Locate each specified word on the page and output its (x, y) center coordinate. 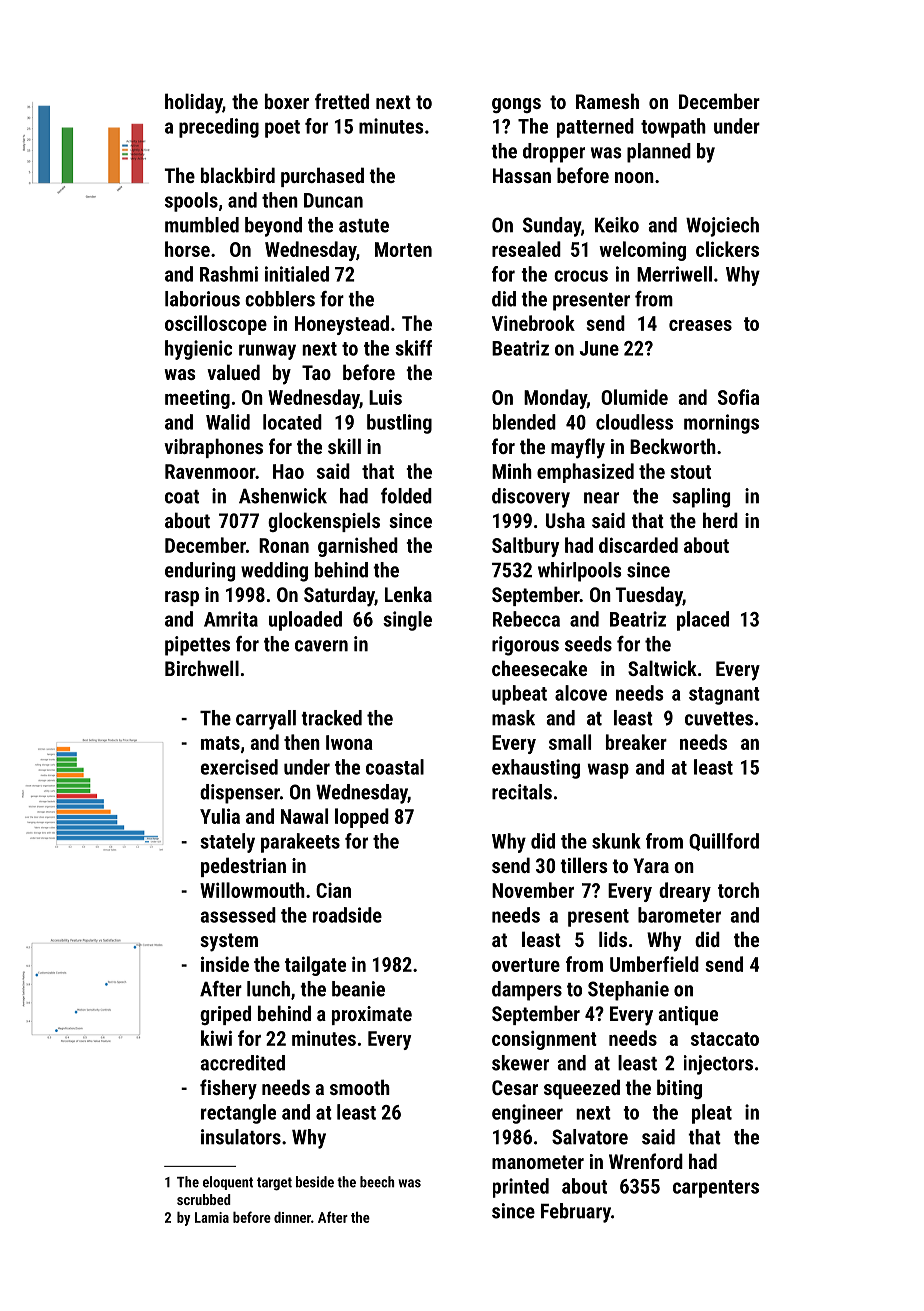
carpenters (716, 1189)
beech (377, 1182)
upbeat (519, 695)
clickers (727, 249)
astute (364, 226)
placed (703, 621)
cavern (321, 646)
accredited (242, 1063)
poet (282, 129)
